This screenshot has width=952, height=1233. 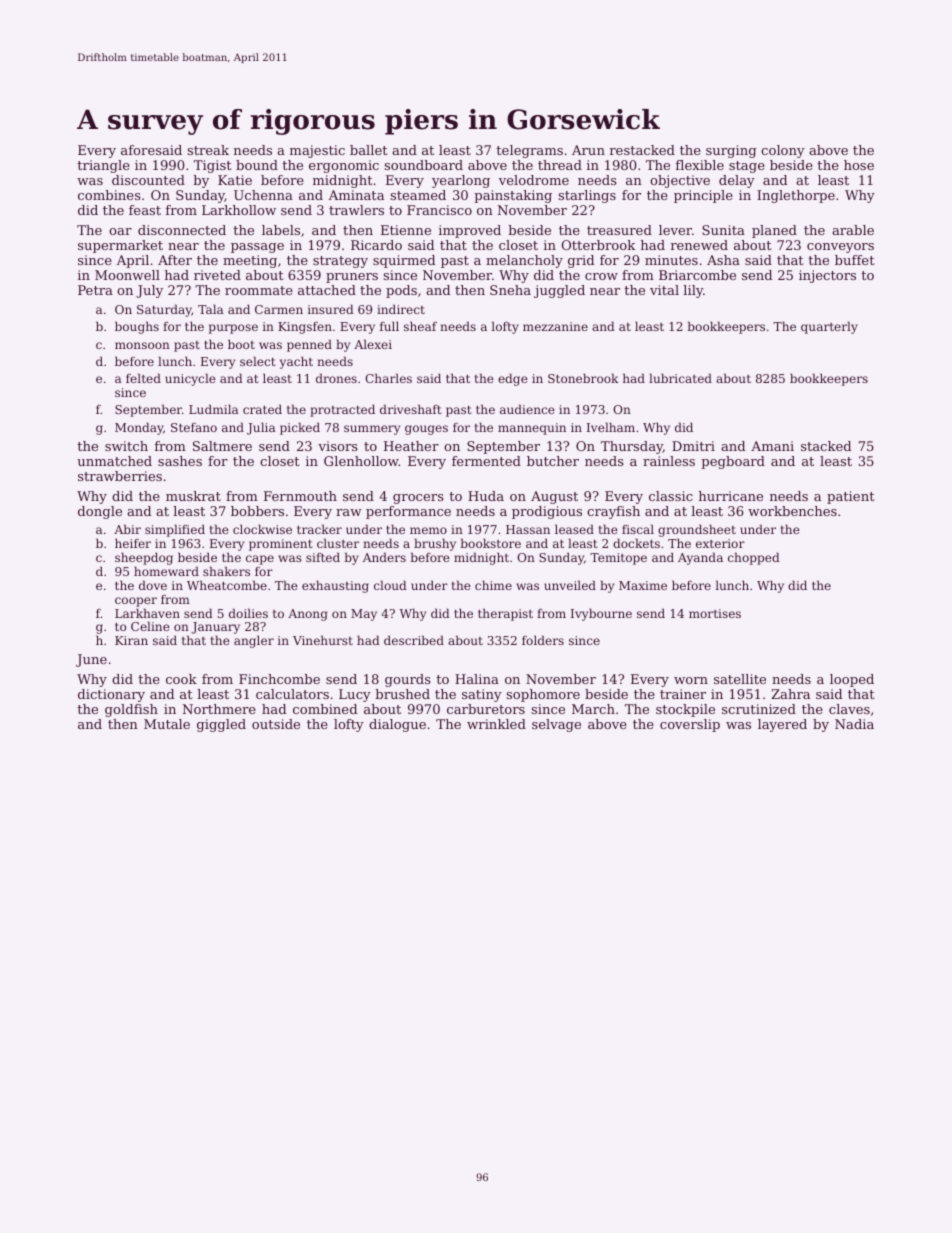 What do you see at coordinates (213, 166) in the screenshot?
I see `Tigist` at bounding box center [213, 166].
